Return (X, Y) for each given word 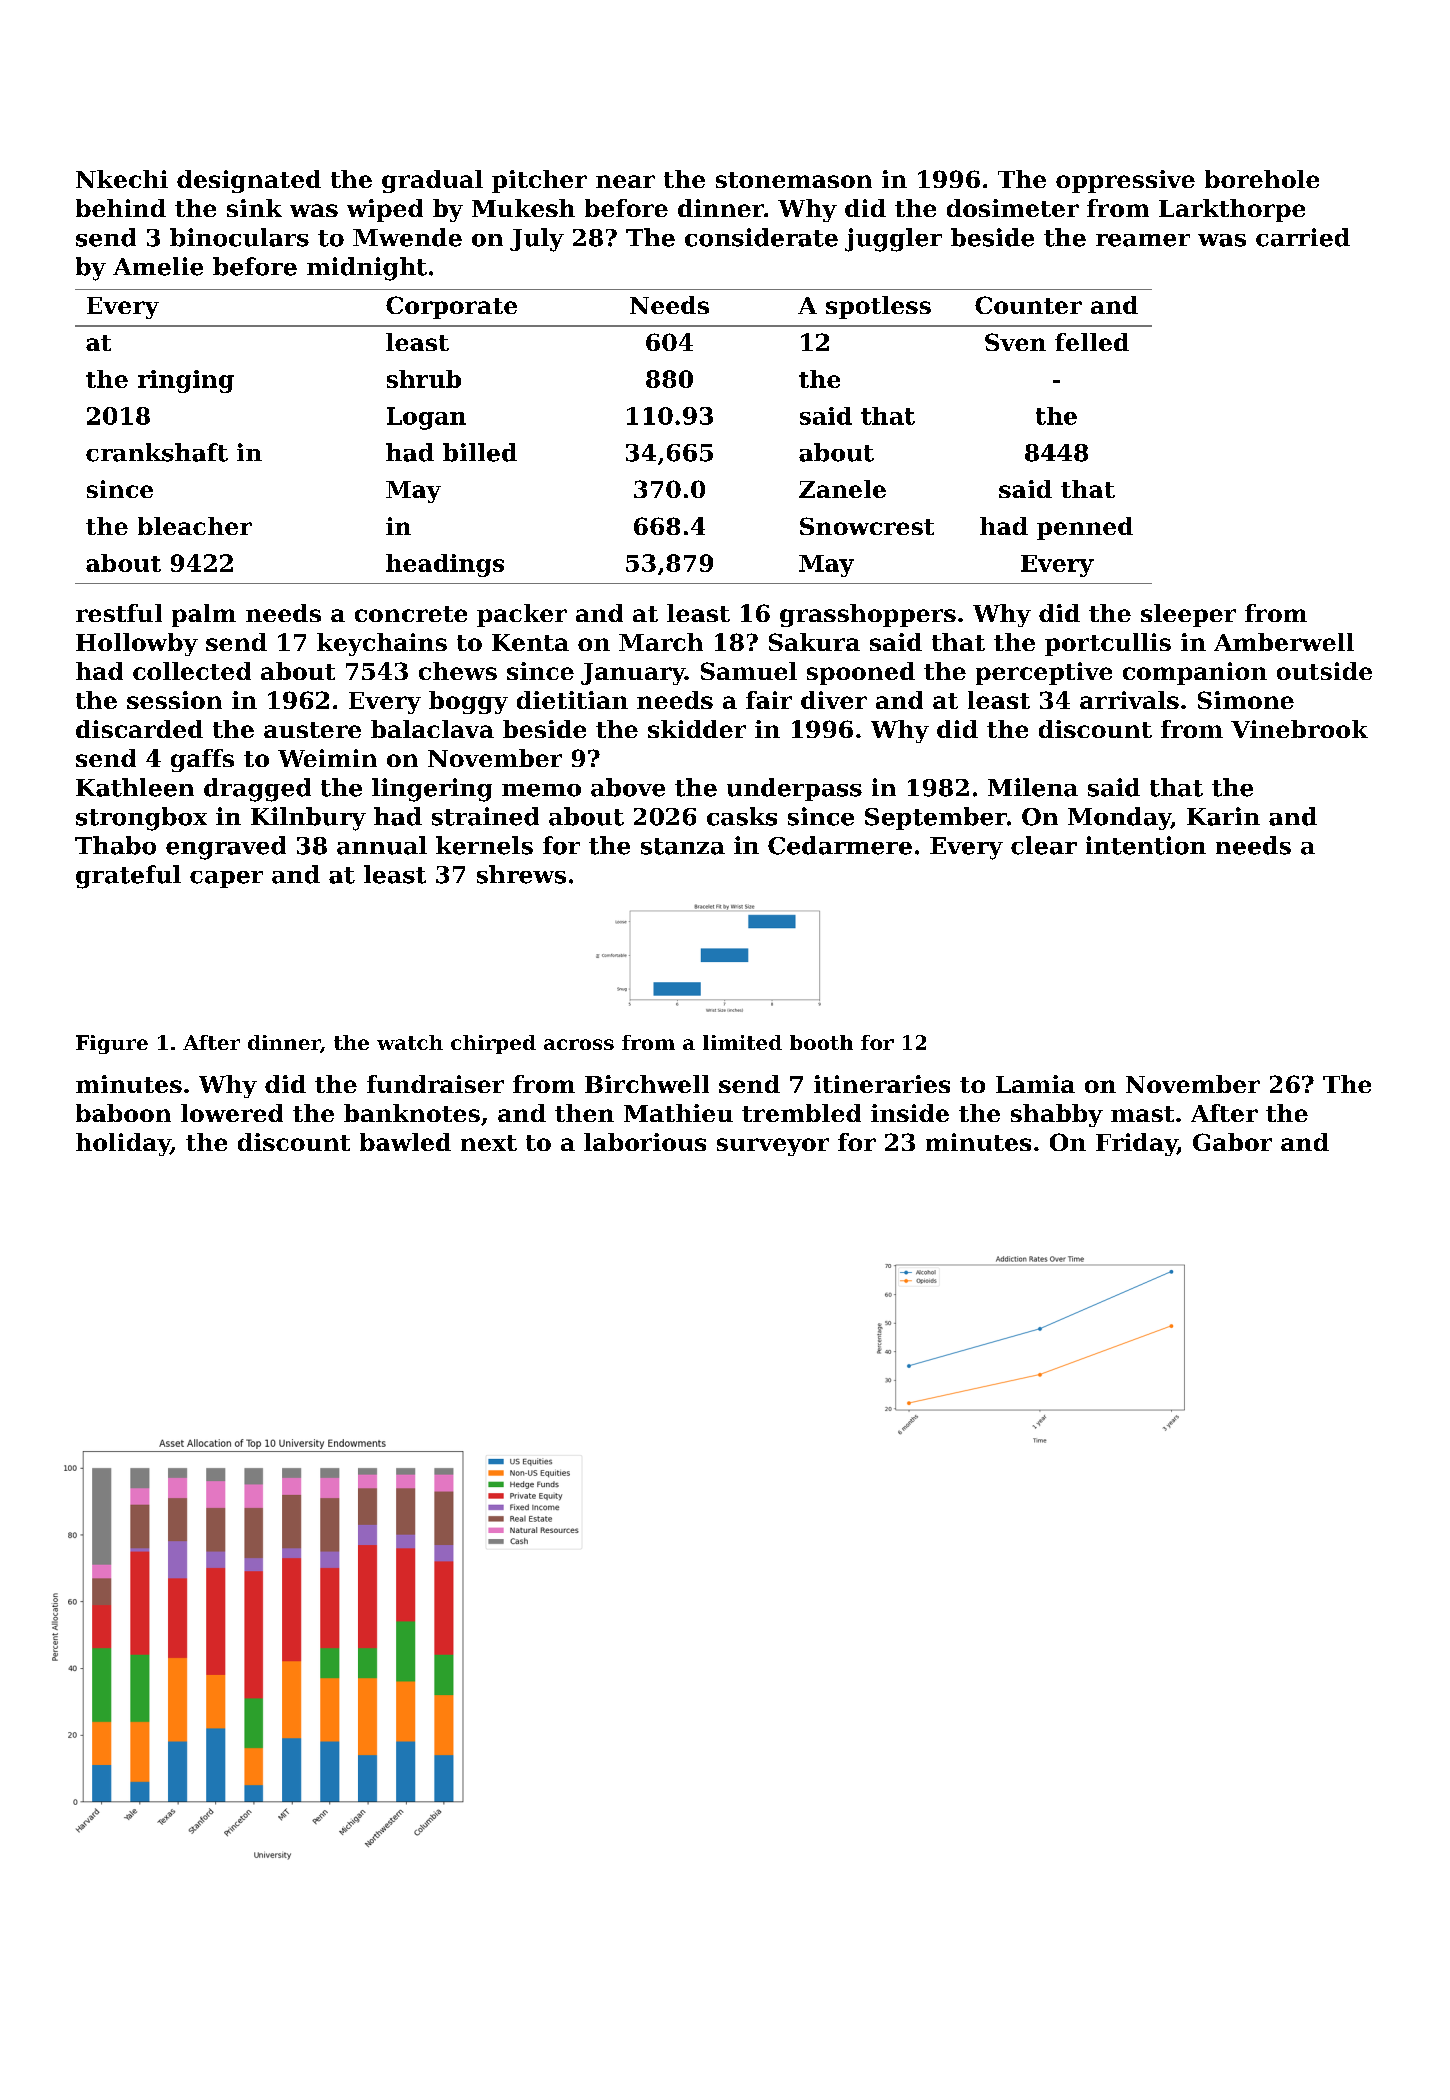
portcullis (1108, 644)
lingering (432, 790)
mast (1142, 1114)
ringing (186, 381)
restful (119, 613)
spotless (878, 307)
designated (249, 181)
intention (1146, 845)
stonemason (794, 180)
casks (742, 816)
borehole (1262, 179)
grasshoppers (868, 615)
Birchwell (647, 1084)
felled (1092, 342)
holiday (123, 1144)
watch (410, 1042)
